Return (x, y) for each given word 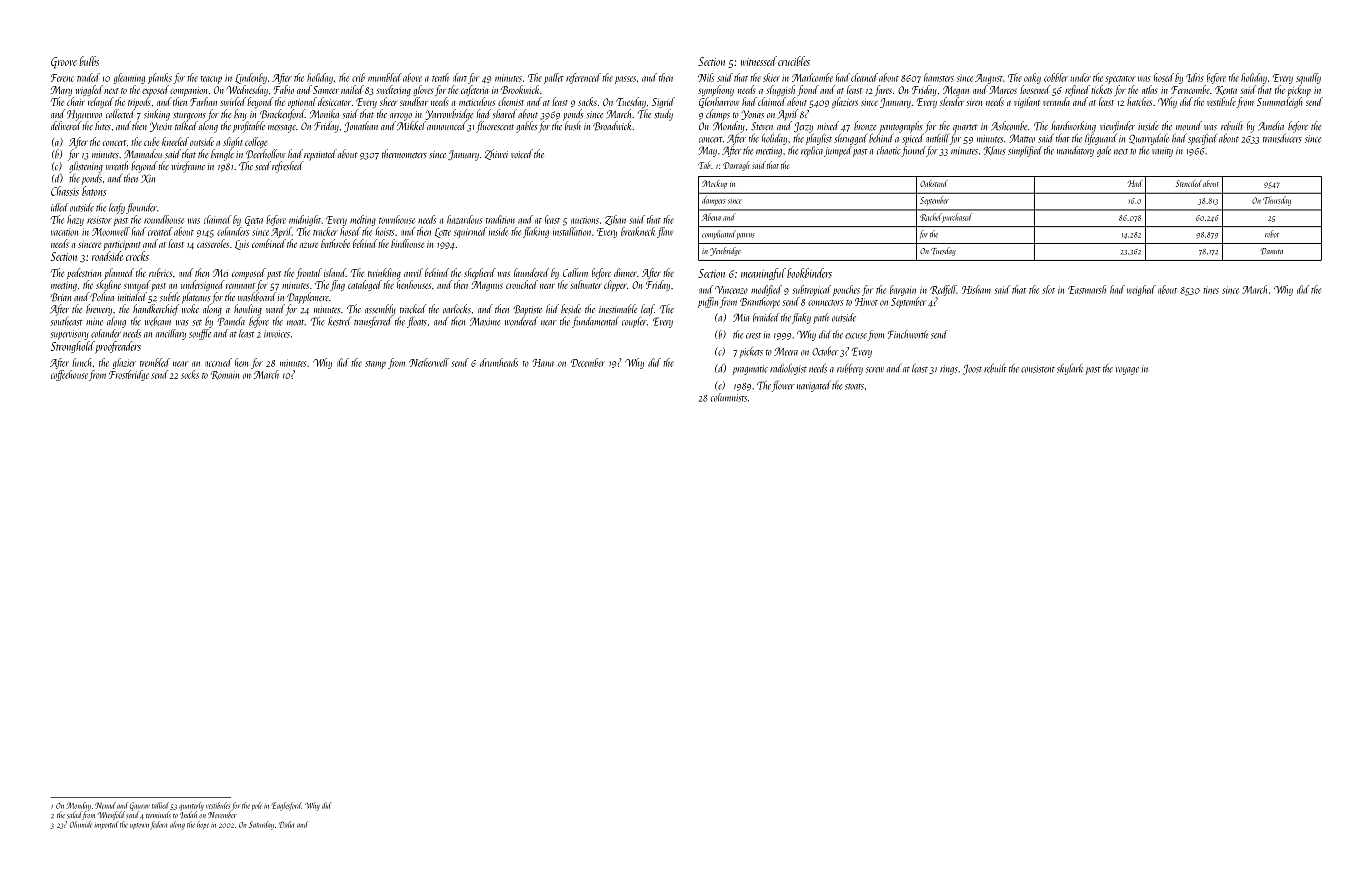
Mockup (714, 184)
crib (358, 77)
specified (1202, 139)
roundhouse (164, 219)
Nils (706, 77)
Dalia (286, 824)
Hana (543, 363)
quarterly (191, 806)
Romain (225, 375)
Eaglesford (287, 806)
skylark (1070, 369)
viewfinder (1117, 127)
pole (257, 806)
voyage (1127, 371)
